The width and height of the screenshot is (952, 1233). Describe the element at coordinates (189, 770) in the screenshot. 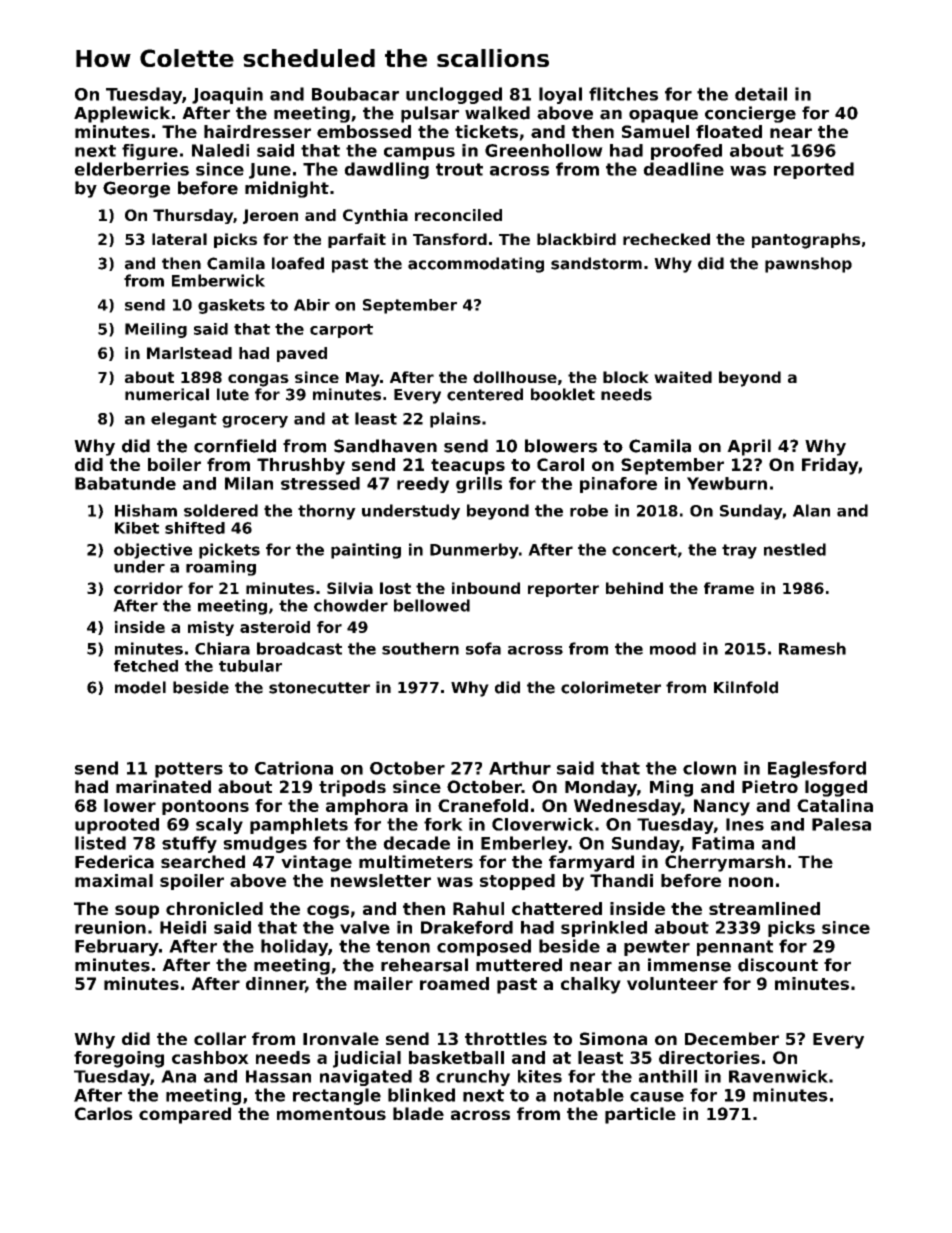

I see `potters` at that location.
